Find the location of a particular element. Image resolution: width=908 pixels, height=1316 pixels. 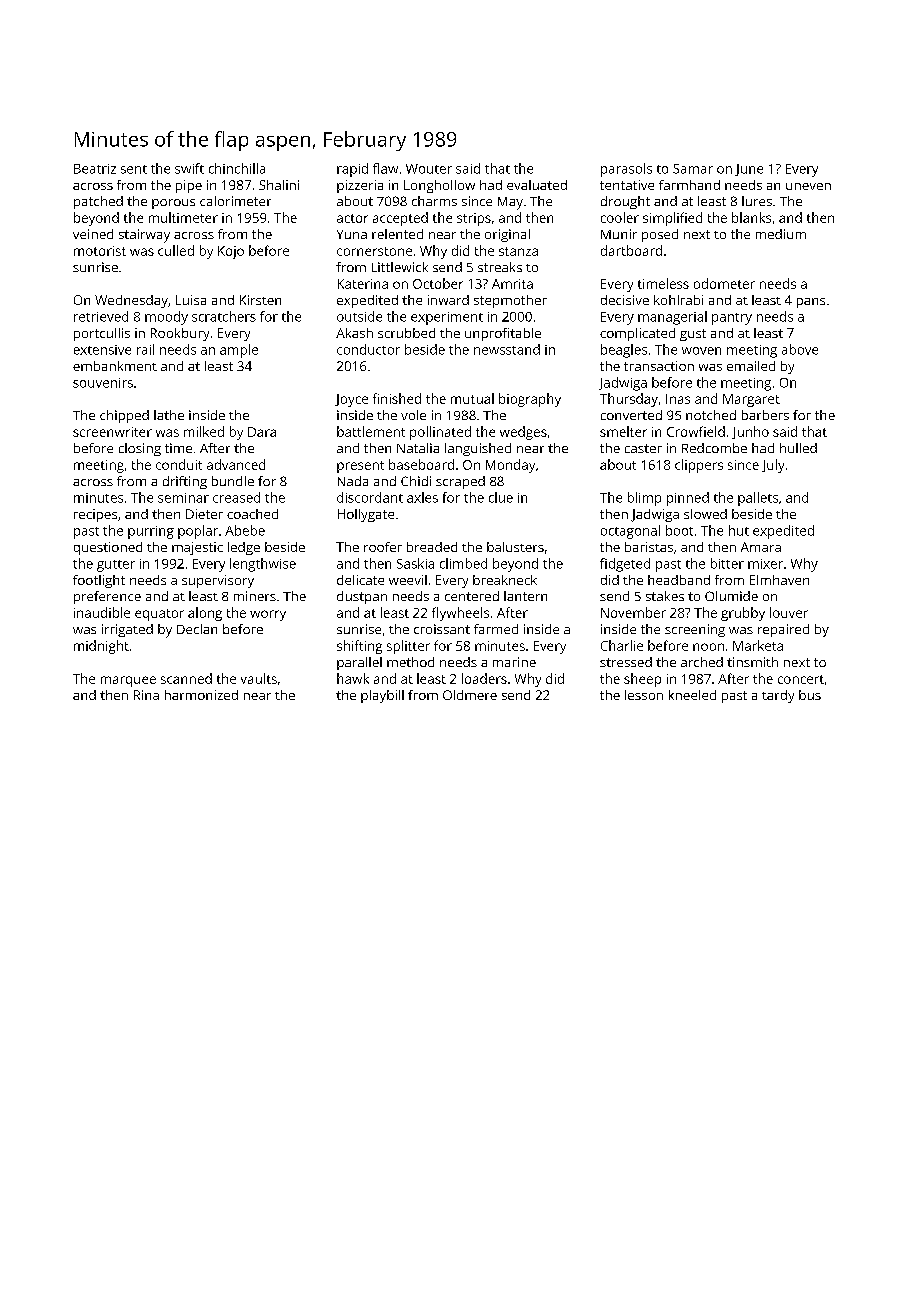

Beatriz is located at coordinates (95, 169).
